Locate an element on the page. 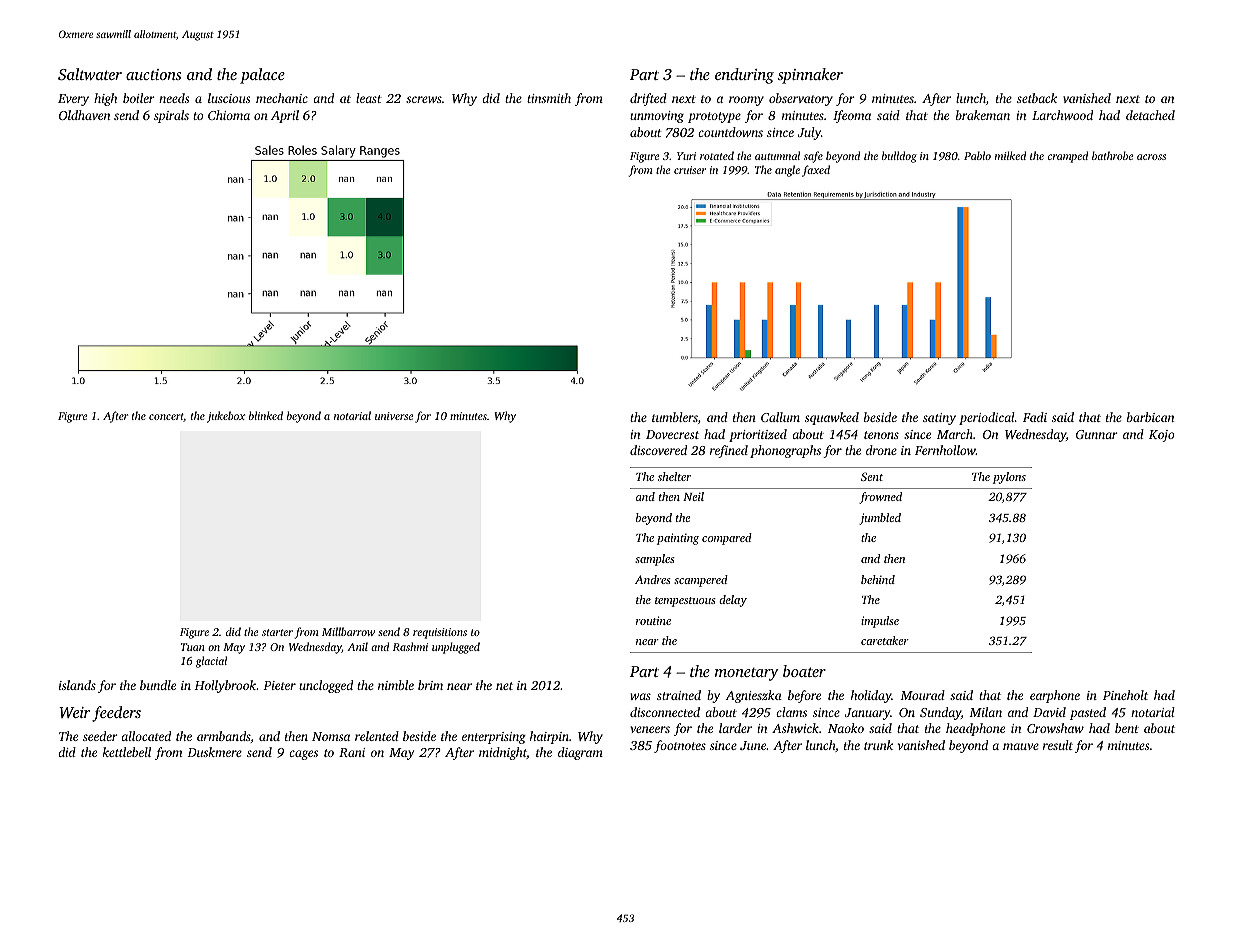 Image resolution: width=1233 pixels, height=952 pixels. mechanic is located at coordinates (282, 98).
